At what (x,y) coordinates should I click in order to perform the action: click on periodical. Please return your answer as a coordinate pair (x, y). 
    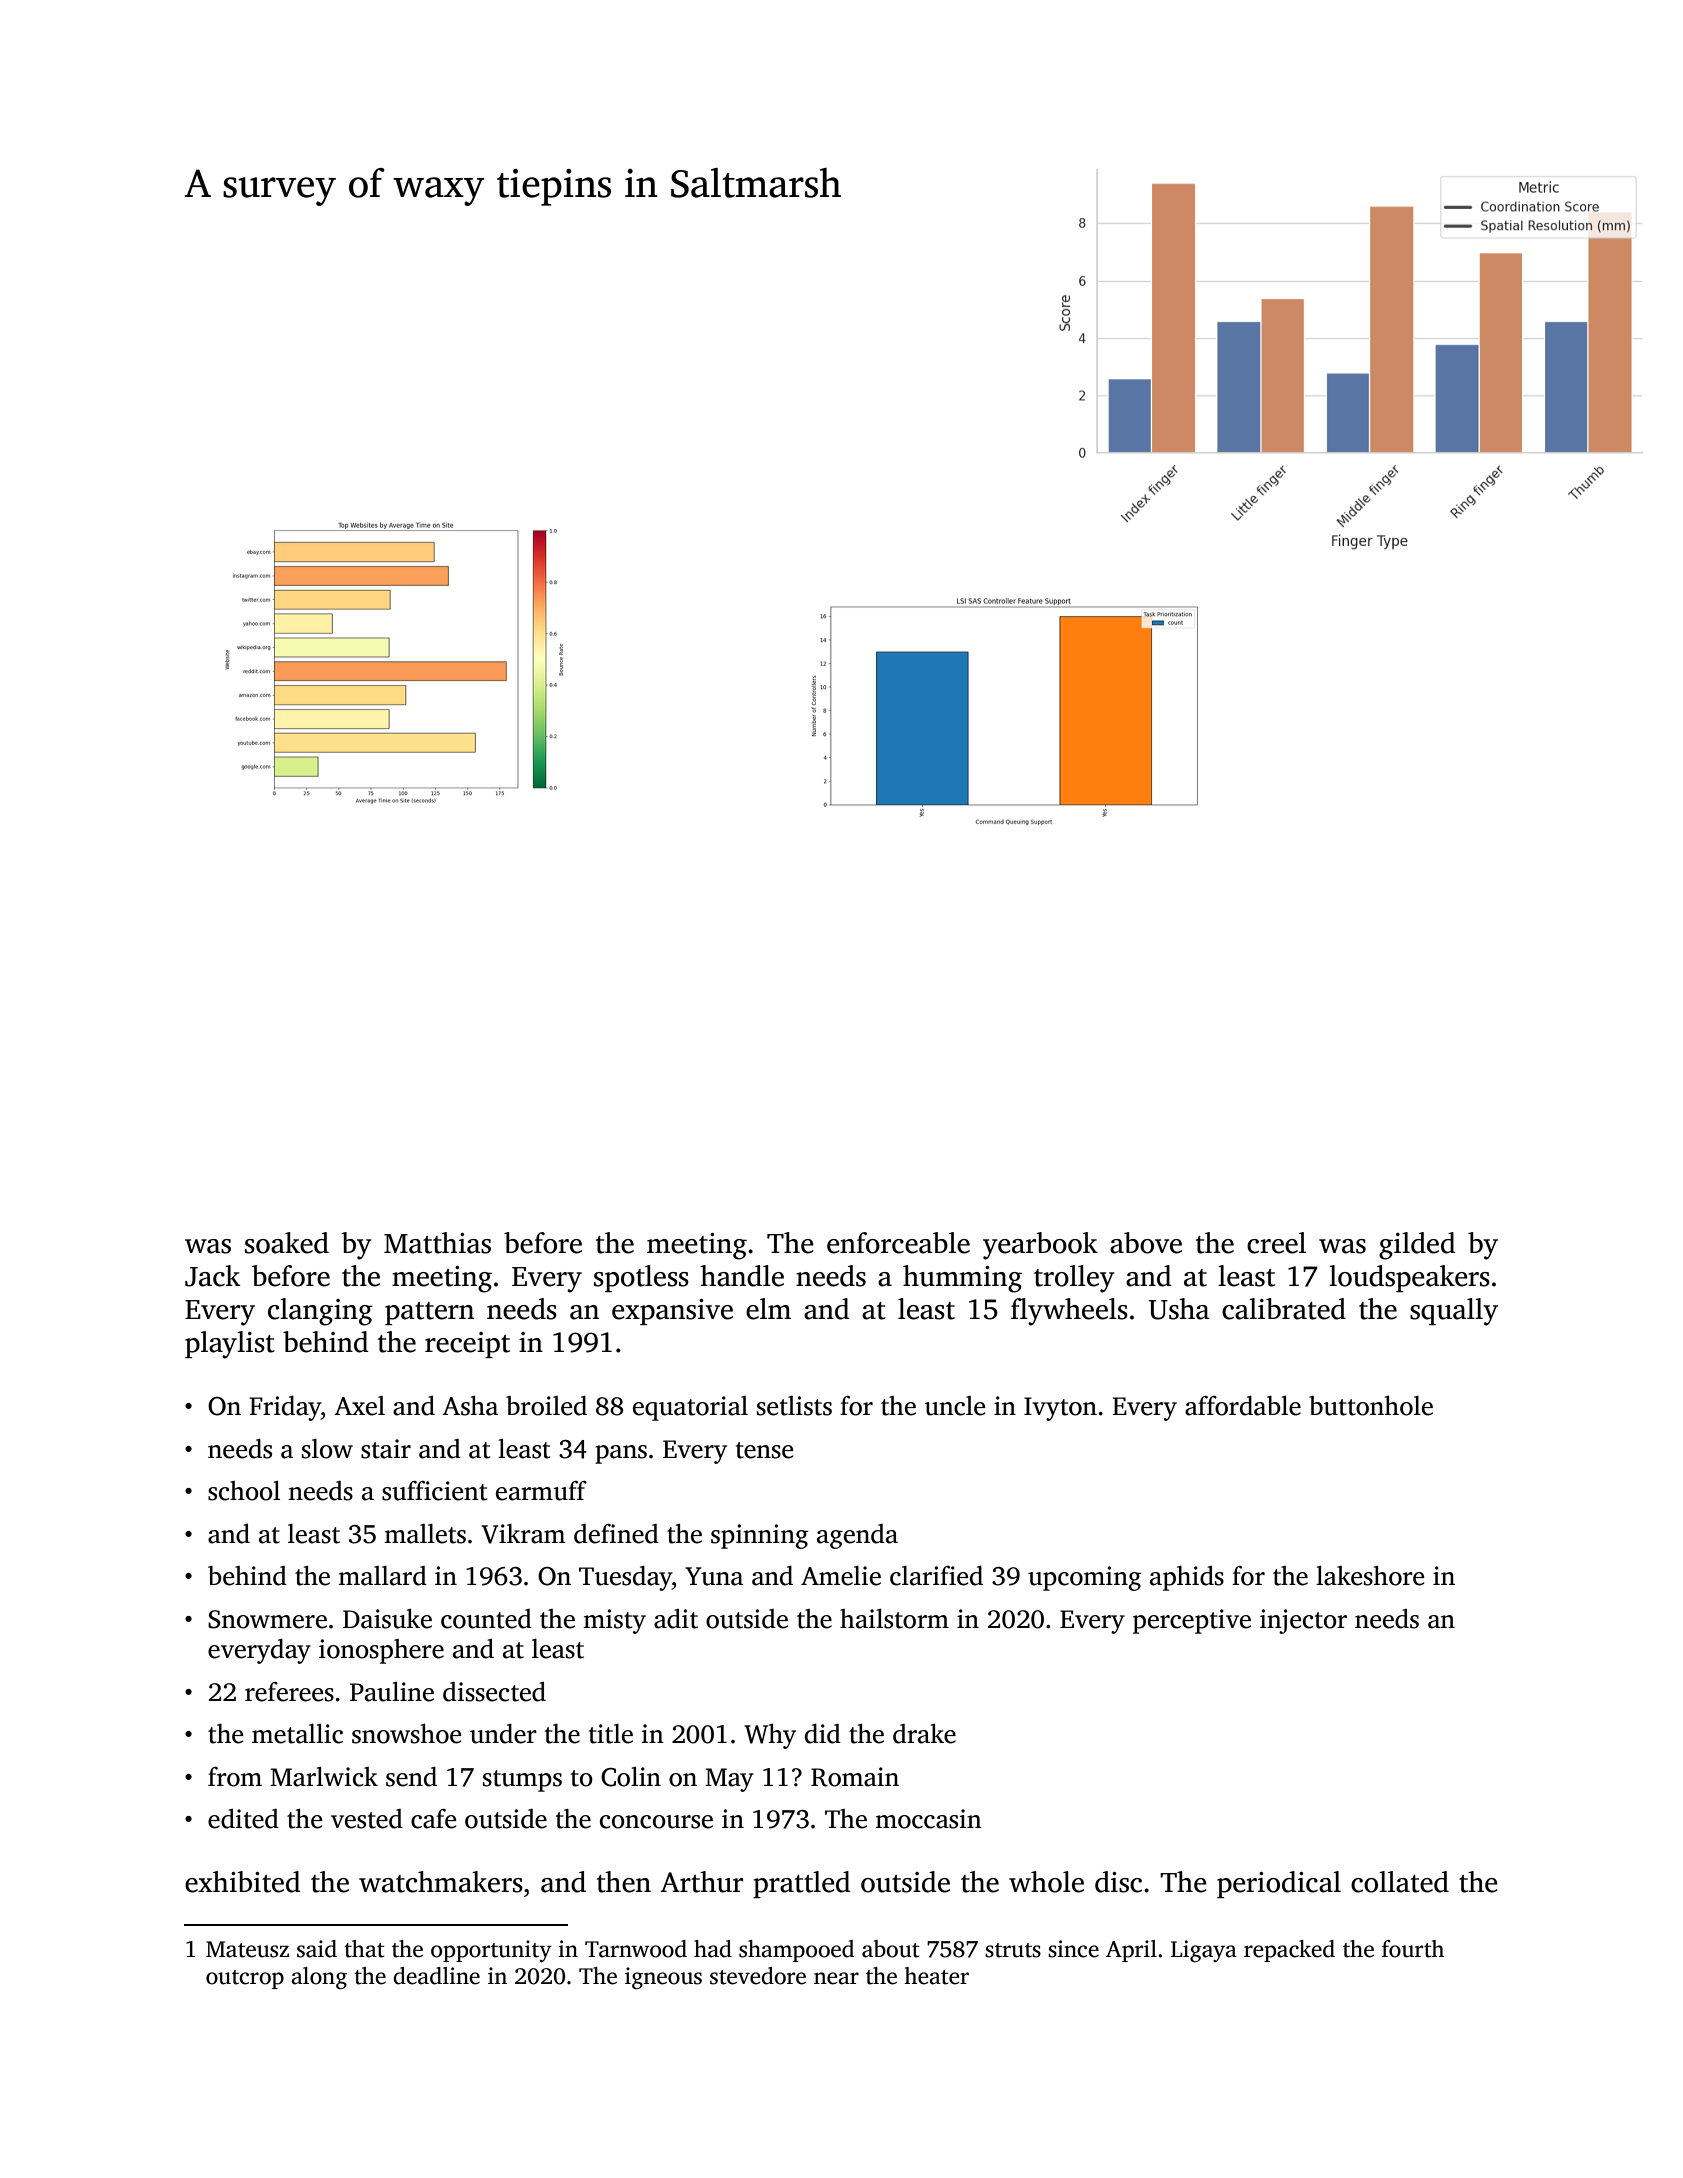
    Looking at the image, I should click on (1279, 1884).
